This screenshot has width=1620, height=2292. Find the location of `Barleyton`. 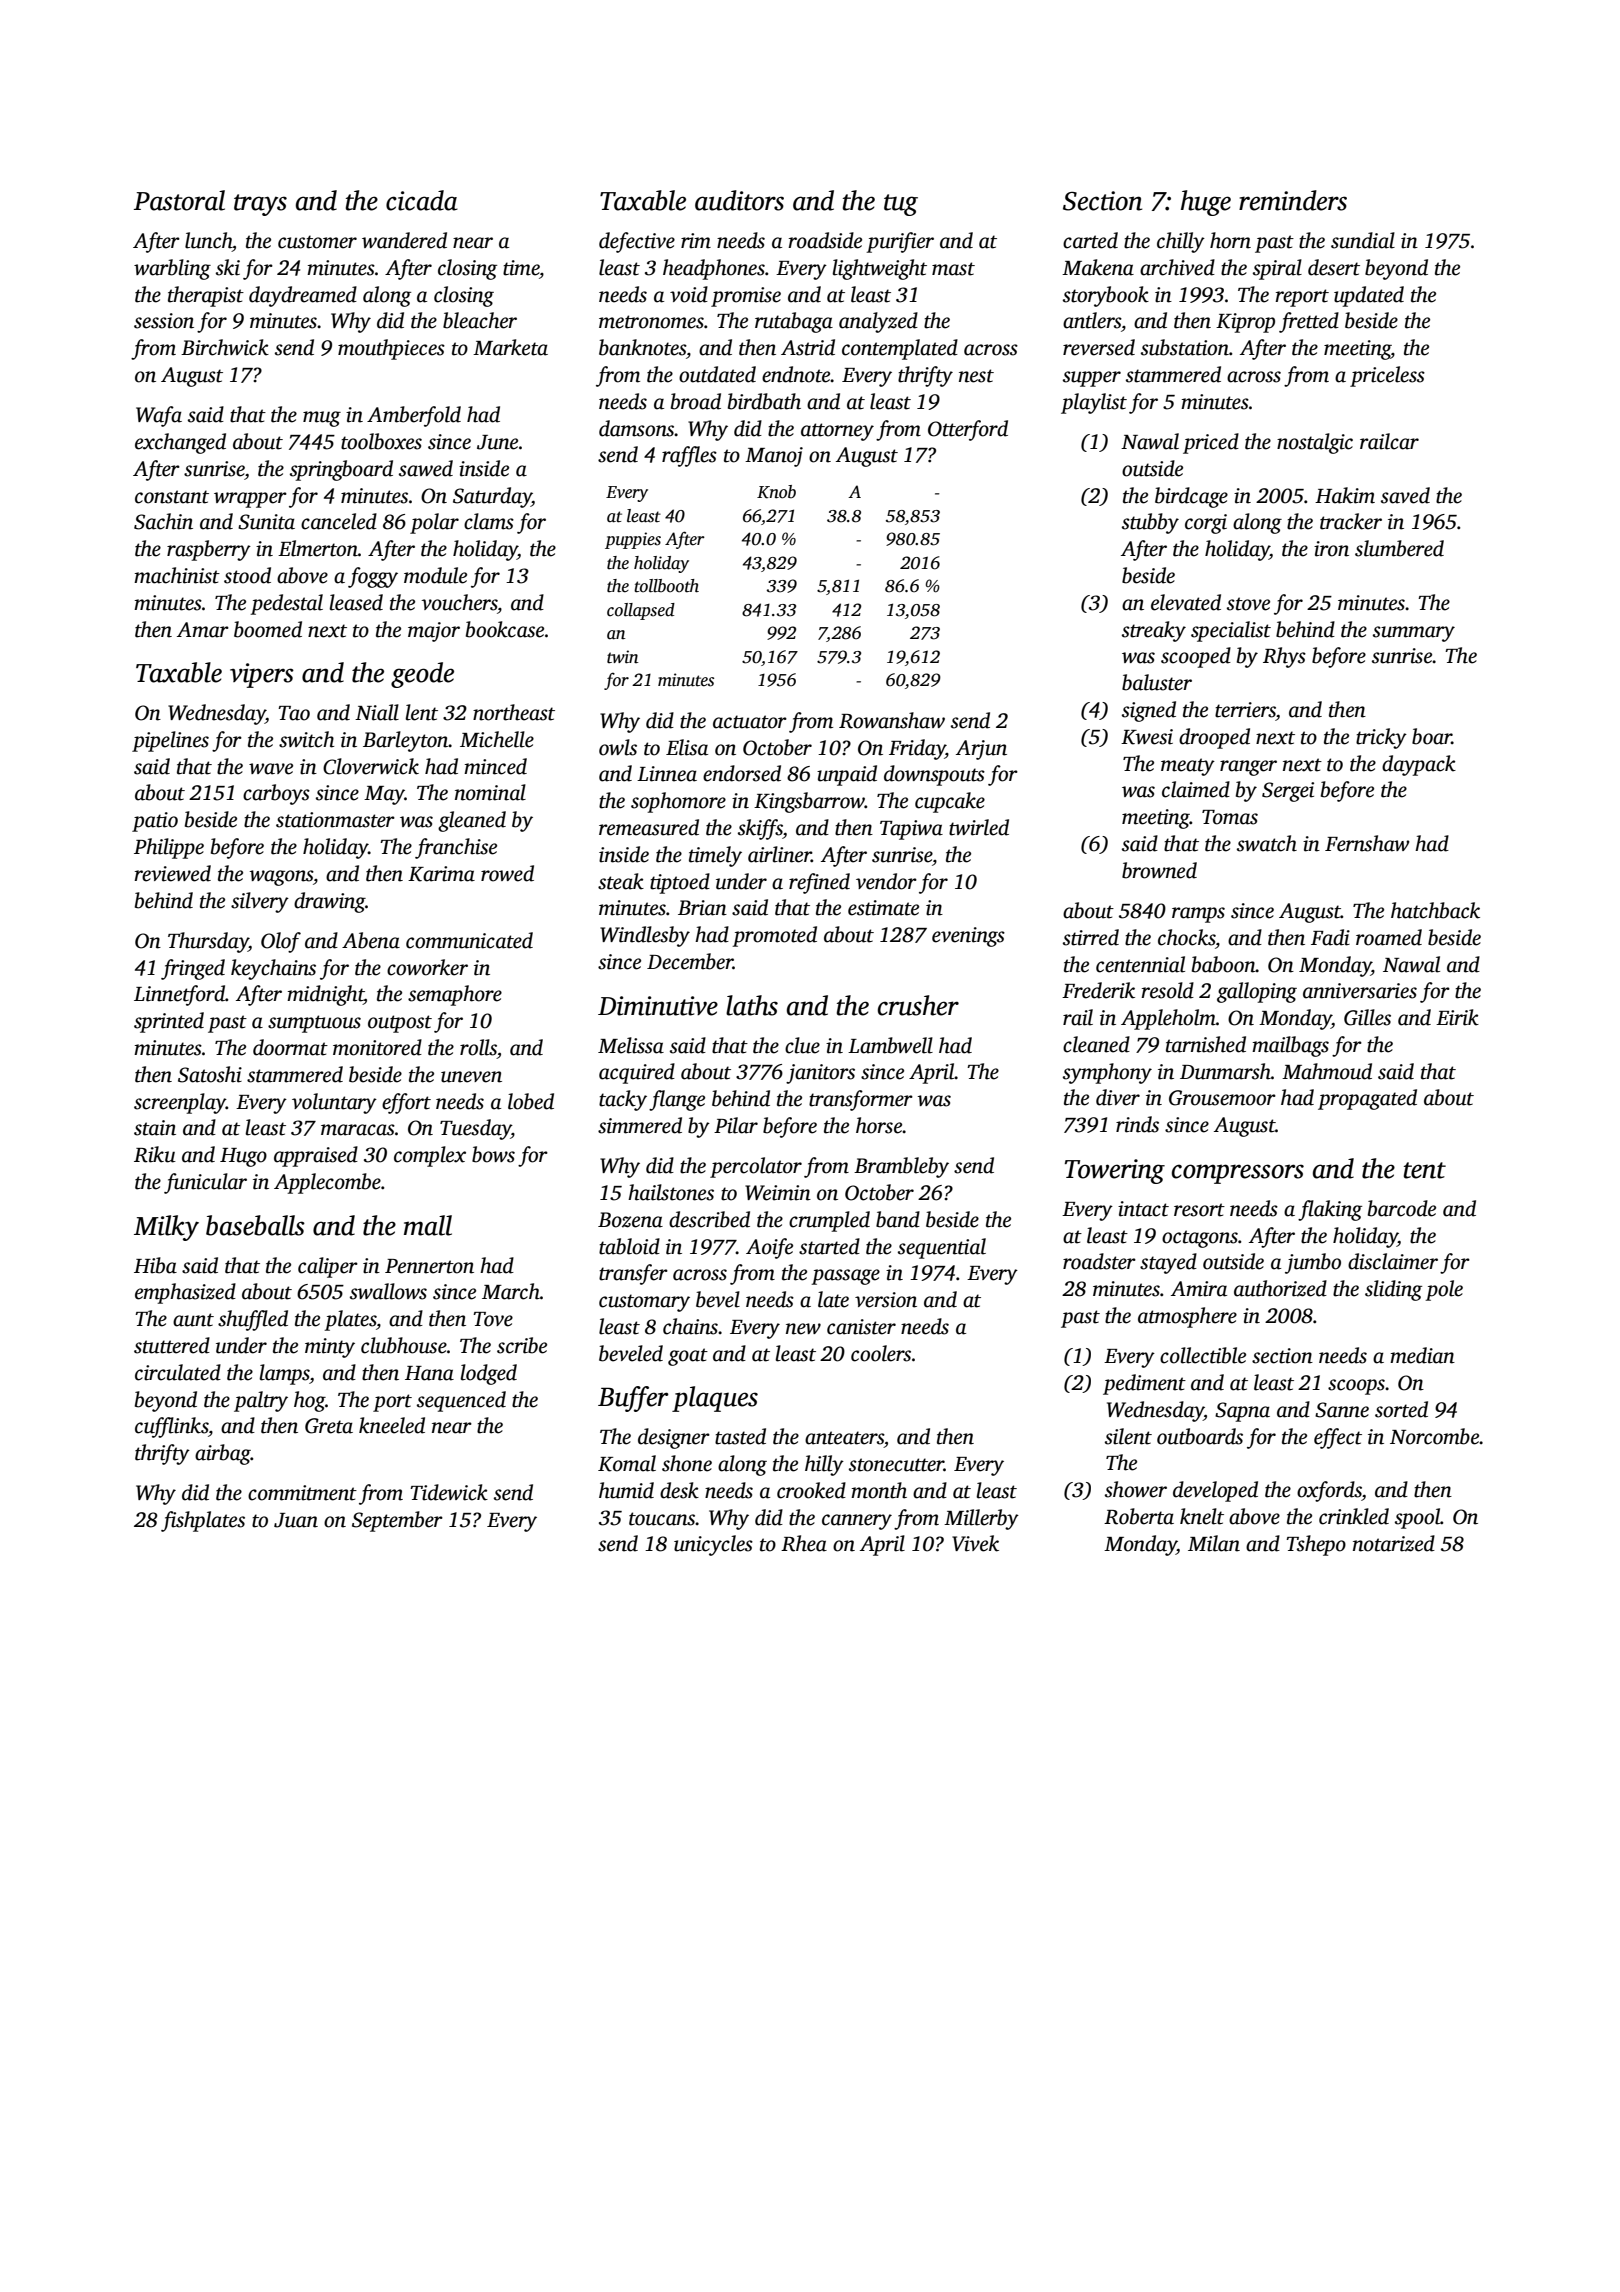

Barleyton is located at coordinates (406, 741).
